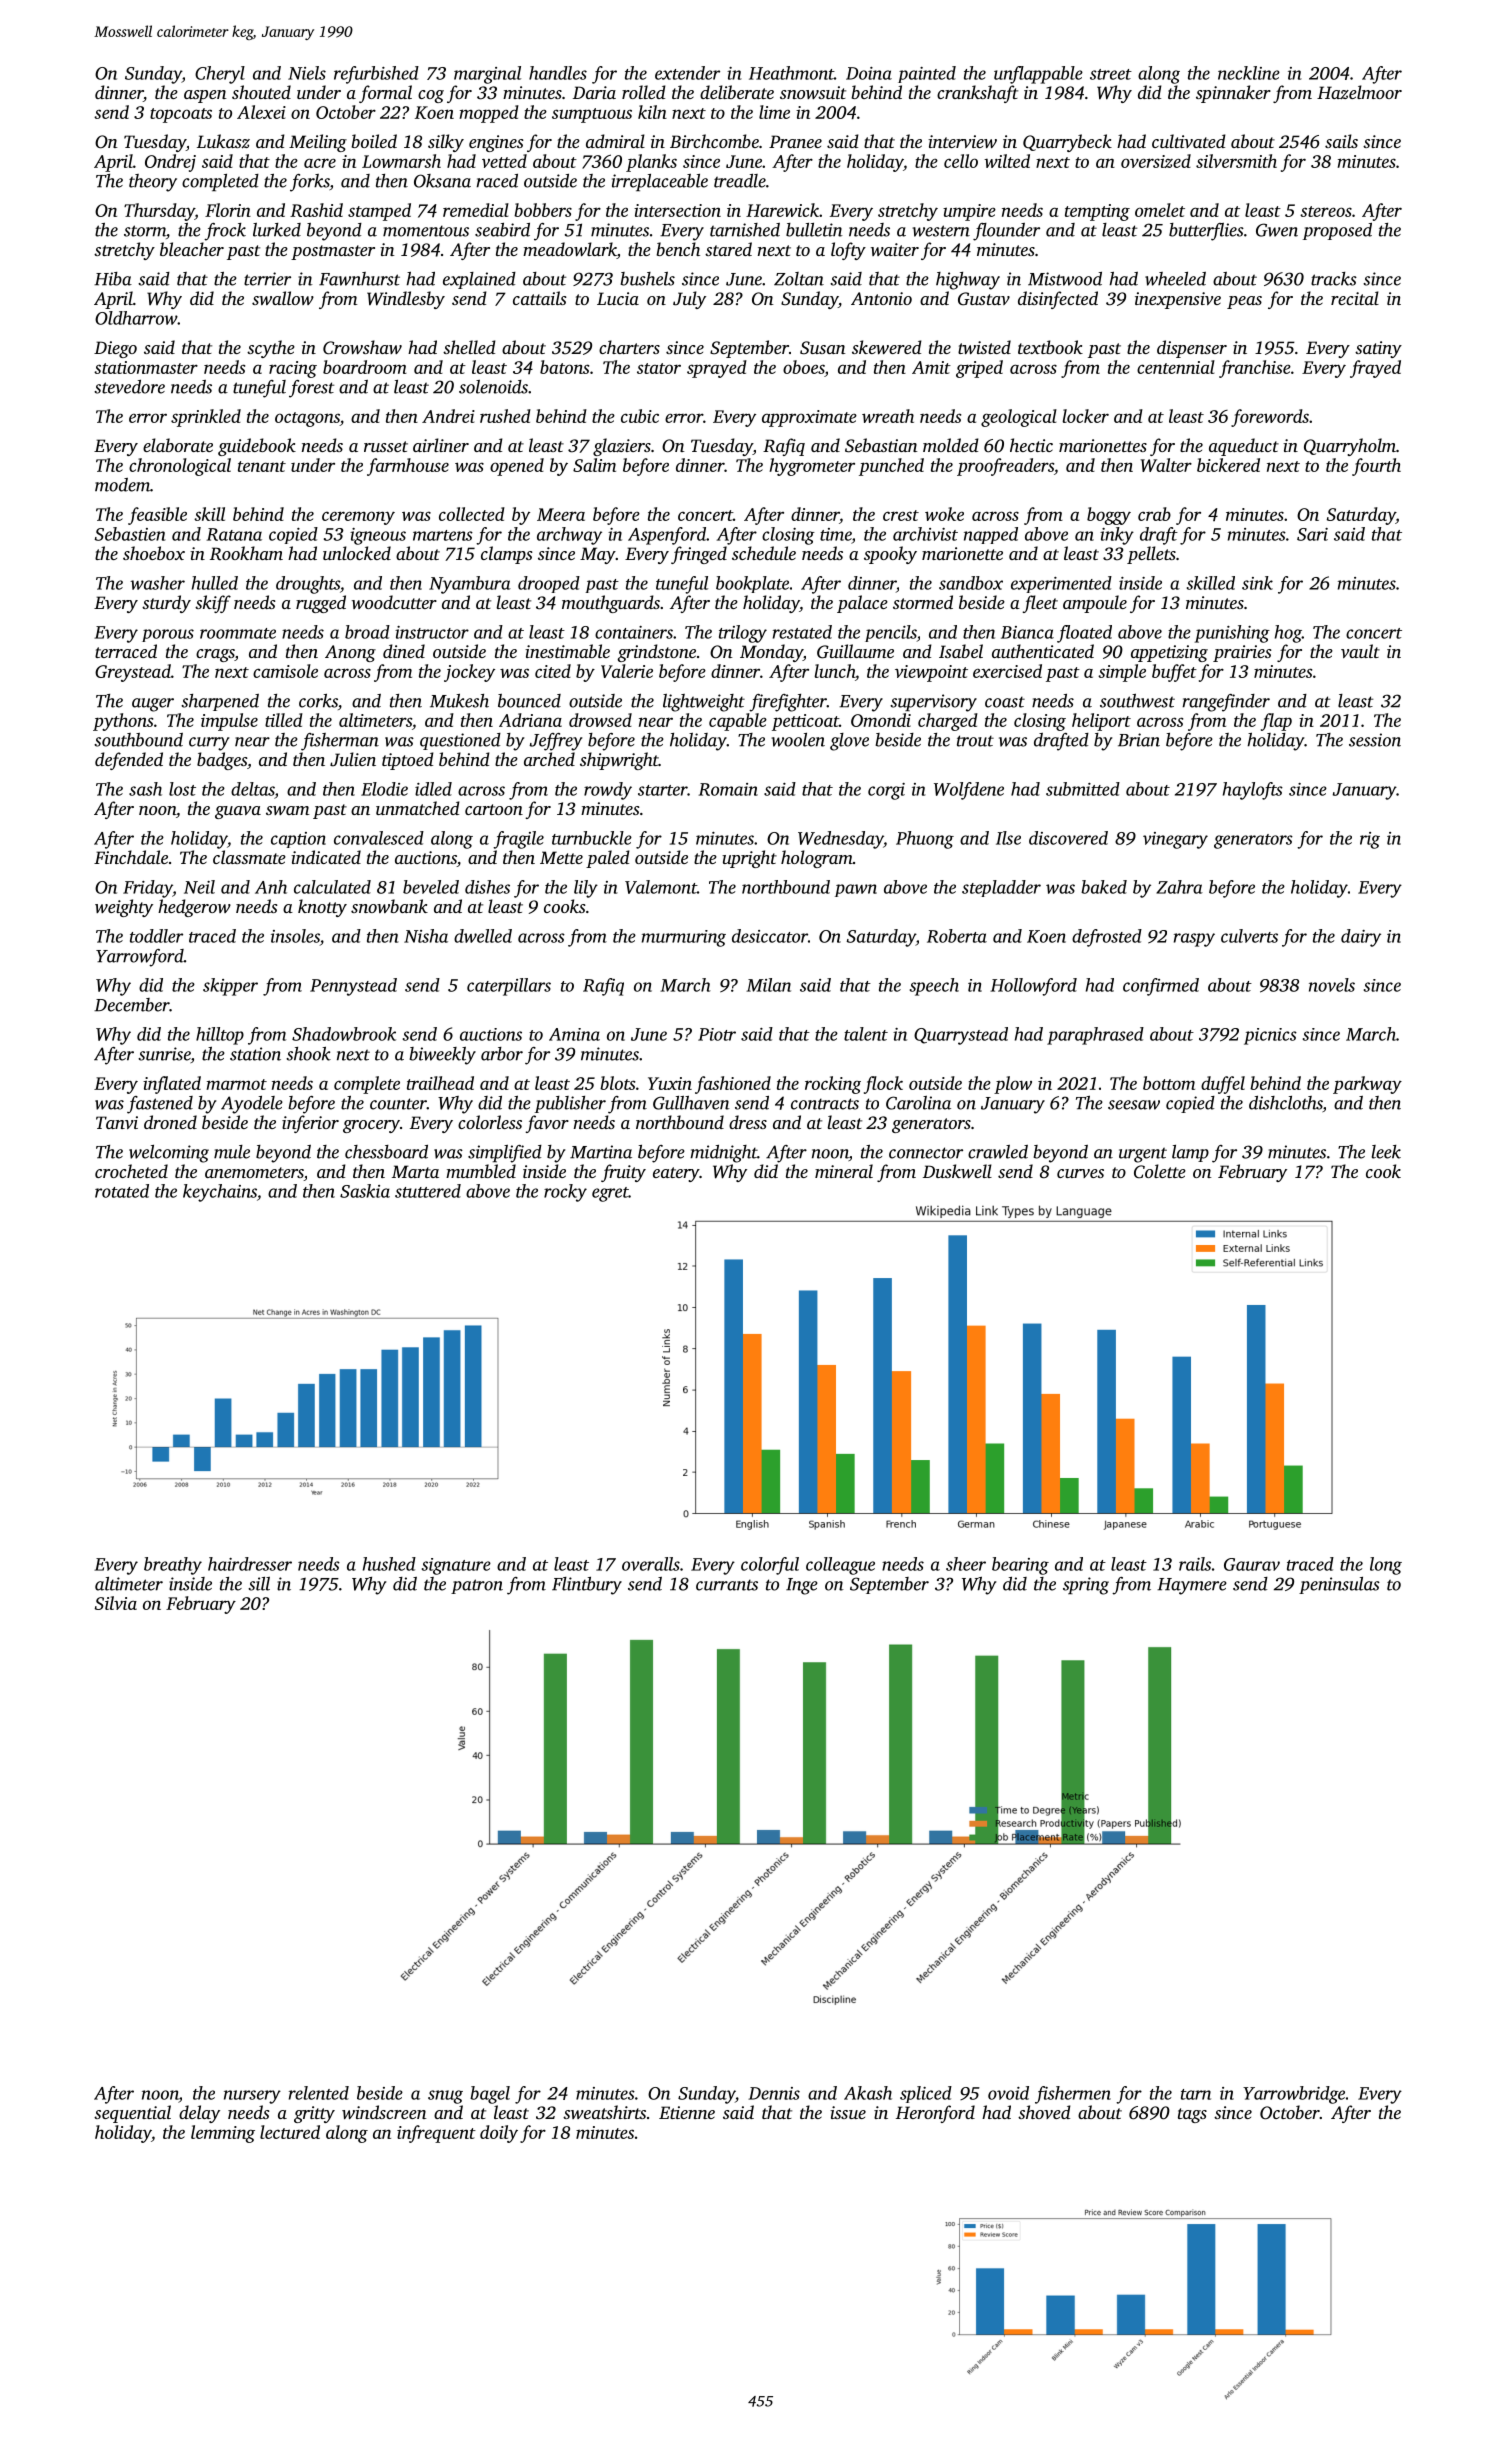  What do you see at coordinates (925, 840) in the screenshot?
I see `Phuong` at bounding box center [925, 840].
